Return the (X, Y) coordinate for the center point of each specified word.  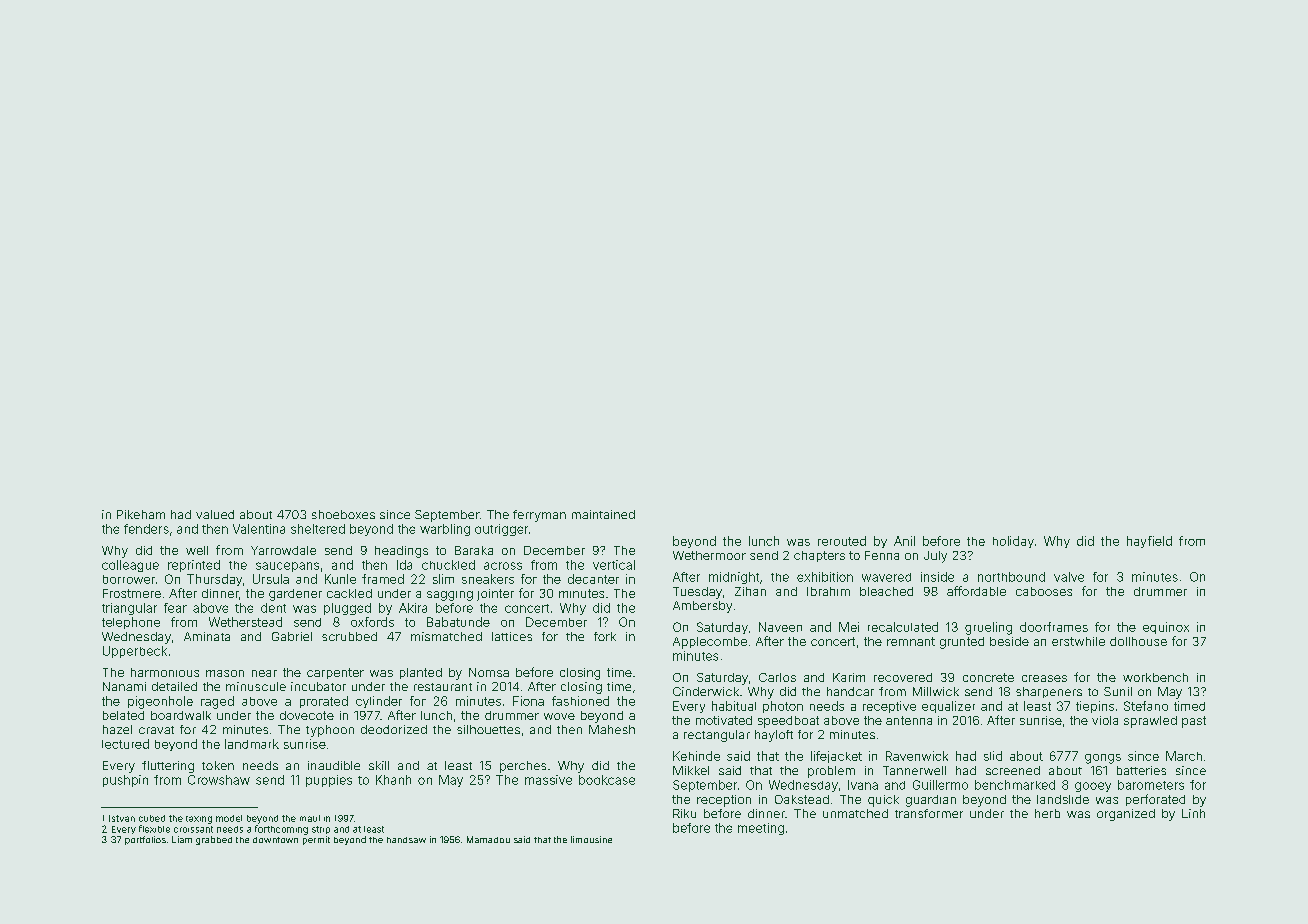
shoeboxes (343, 514)
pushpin (125, 781)
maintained (603, 514)
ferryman (539, 516)
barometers (1151, 785)
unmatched (855, 813)
